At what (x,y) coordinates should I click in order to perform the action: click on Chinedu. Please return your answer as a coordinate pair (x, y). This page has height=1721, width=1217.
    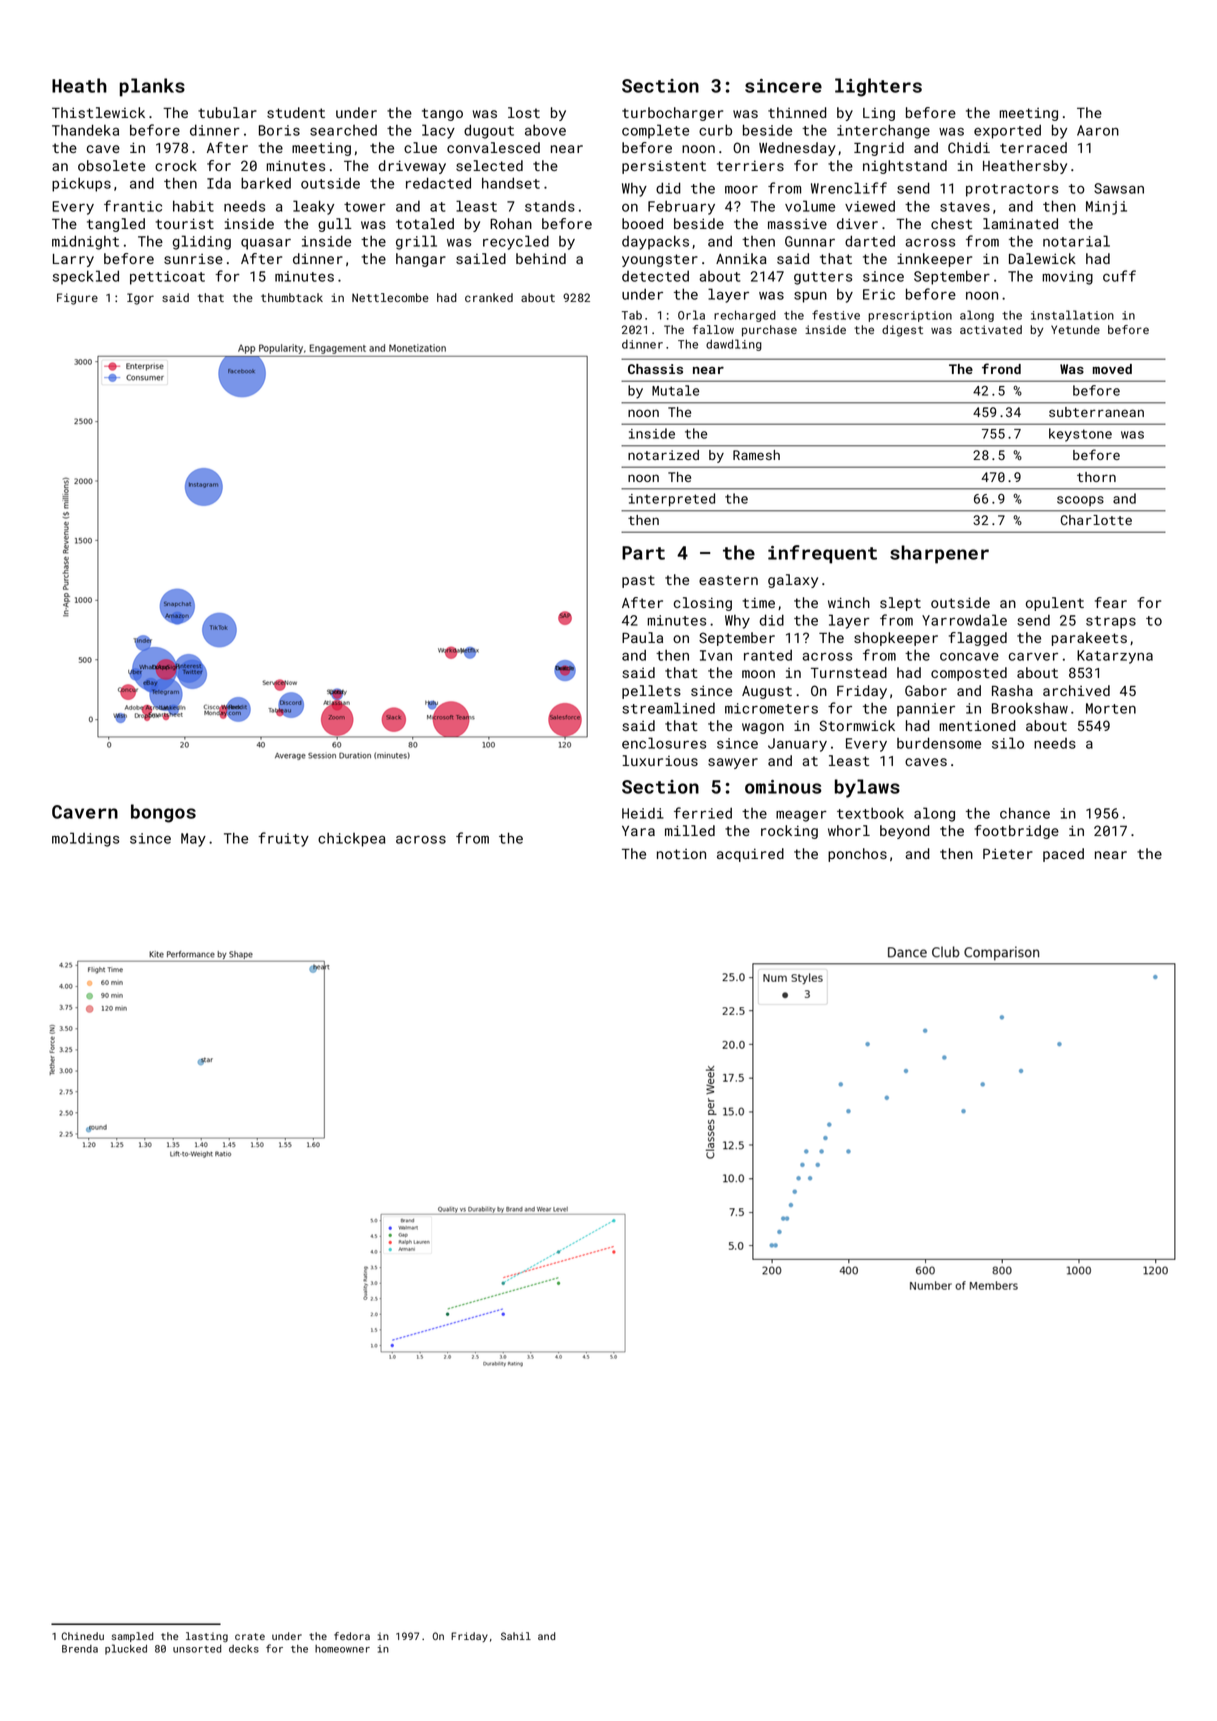
    Looking at the image, I should click on (83, 1636).
